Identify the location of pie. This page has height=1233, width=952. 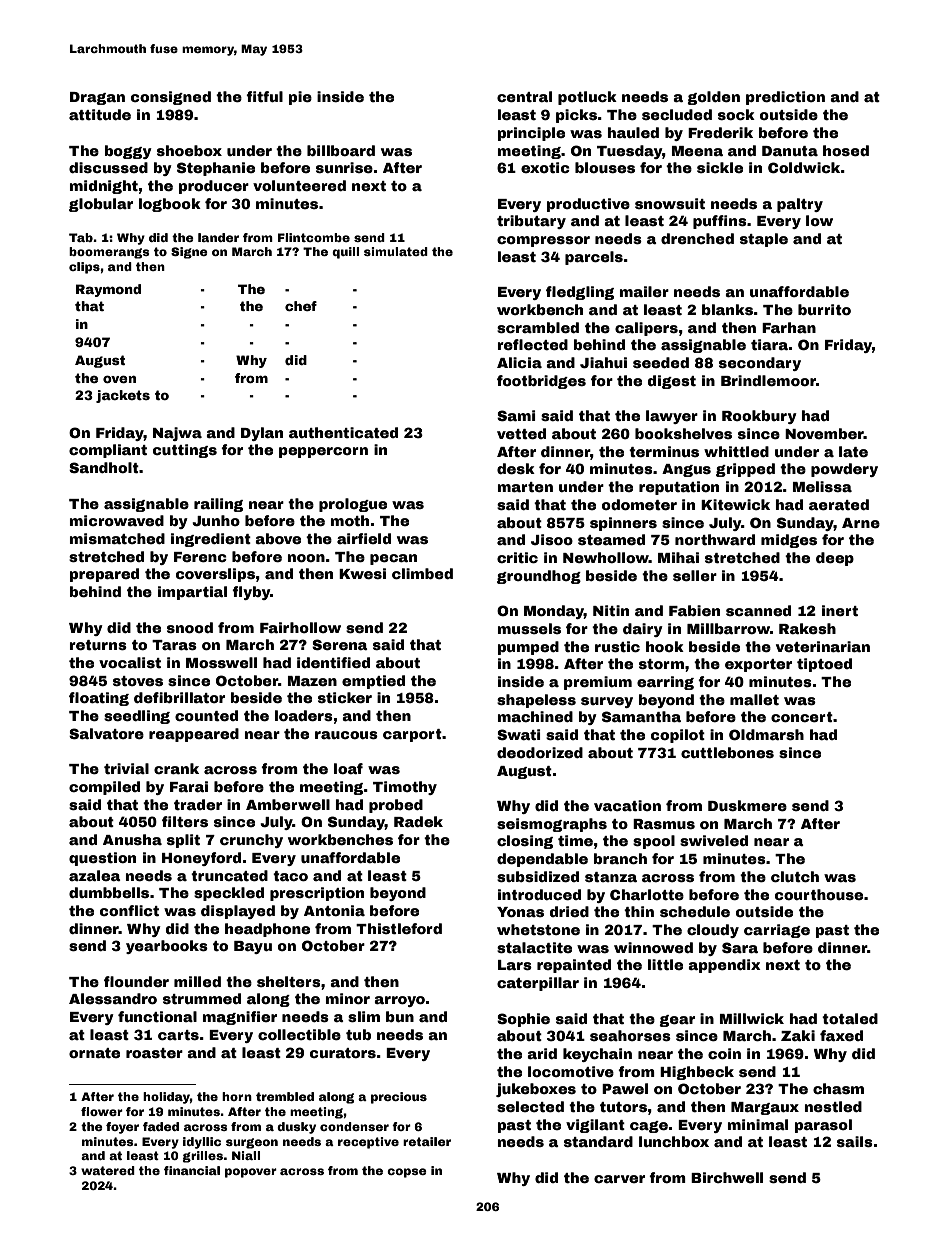
(300, 98).
